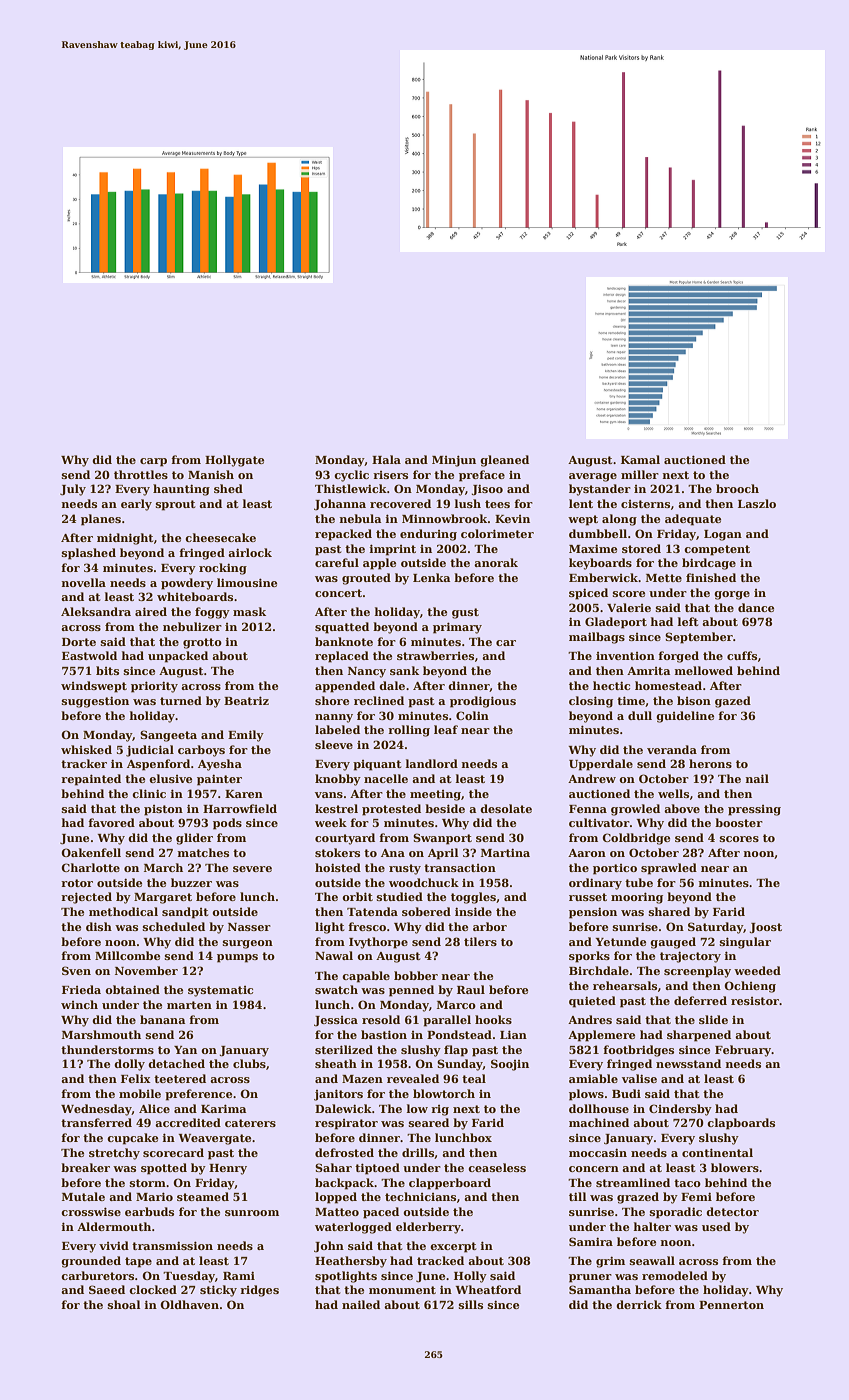  I want to click on rocking, so click(223, 569).
